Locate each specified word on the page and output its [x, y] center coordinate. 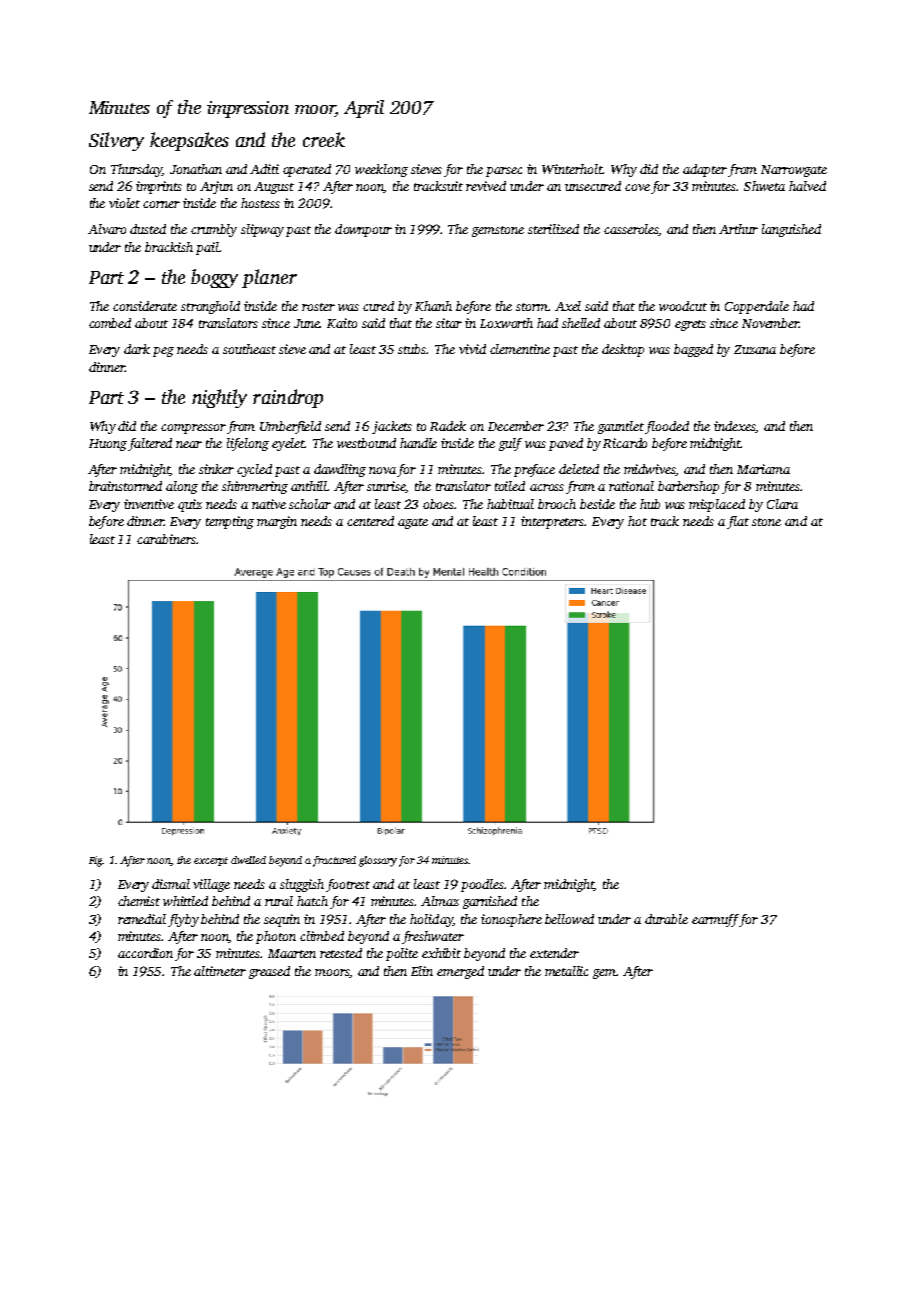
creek [324, 139]
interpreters [553, 522]
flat [738, 522]
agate [413, 523]
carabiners [166, 539]
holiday [431, 920]
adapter [705, 170]
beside [597, 504]
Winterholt [572, 169]
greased [269, 972]
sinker [216, 469]
